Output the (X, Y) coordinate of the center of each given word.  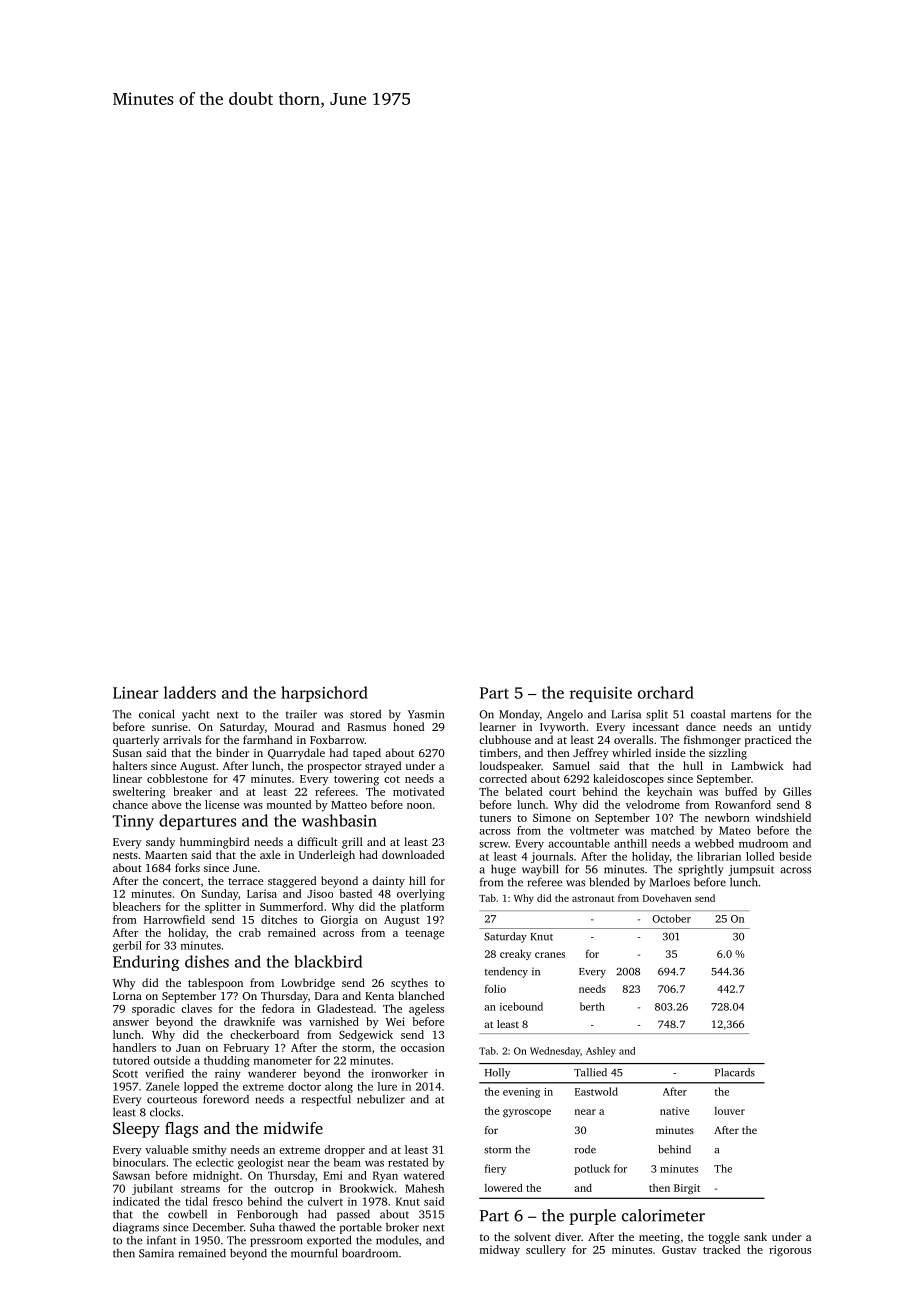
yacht (195, 715)
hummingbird (214, 843)
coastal (708, 714)
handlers (134, 1047)
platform (422, 908)
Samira (156, 1253)
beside (795, 856)
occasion (423, 1047)
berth (592, 1006)
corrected (503, 778)
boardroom (370, 1253)
